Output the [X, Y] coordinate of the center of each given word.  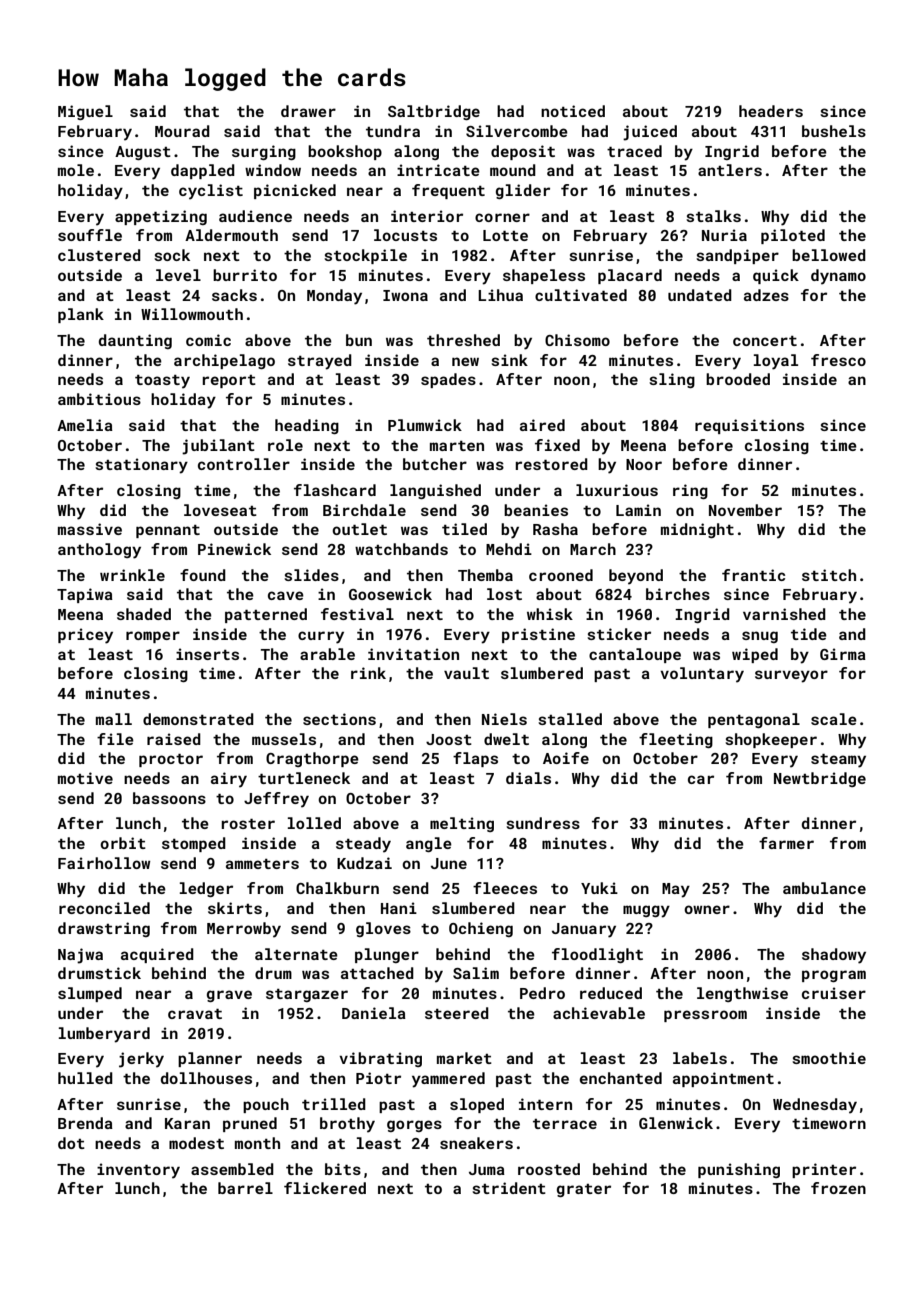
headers [771, 111]
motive [85, 778]
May [676, 890]
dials [528, 778]
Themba [485, 575]
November [745, 510]
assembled [232, 1169]
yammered [448, 1080]
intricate [438, 170]
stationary [141, 466]
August [143, 153]
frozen [838, 1188]
